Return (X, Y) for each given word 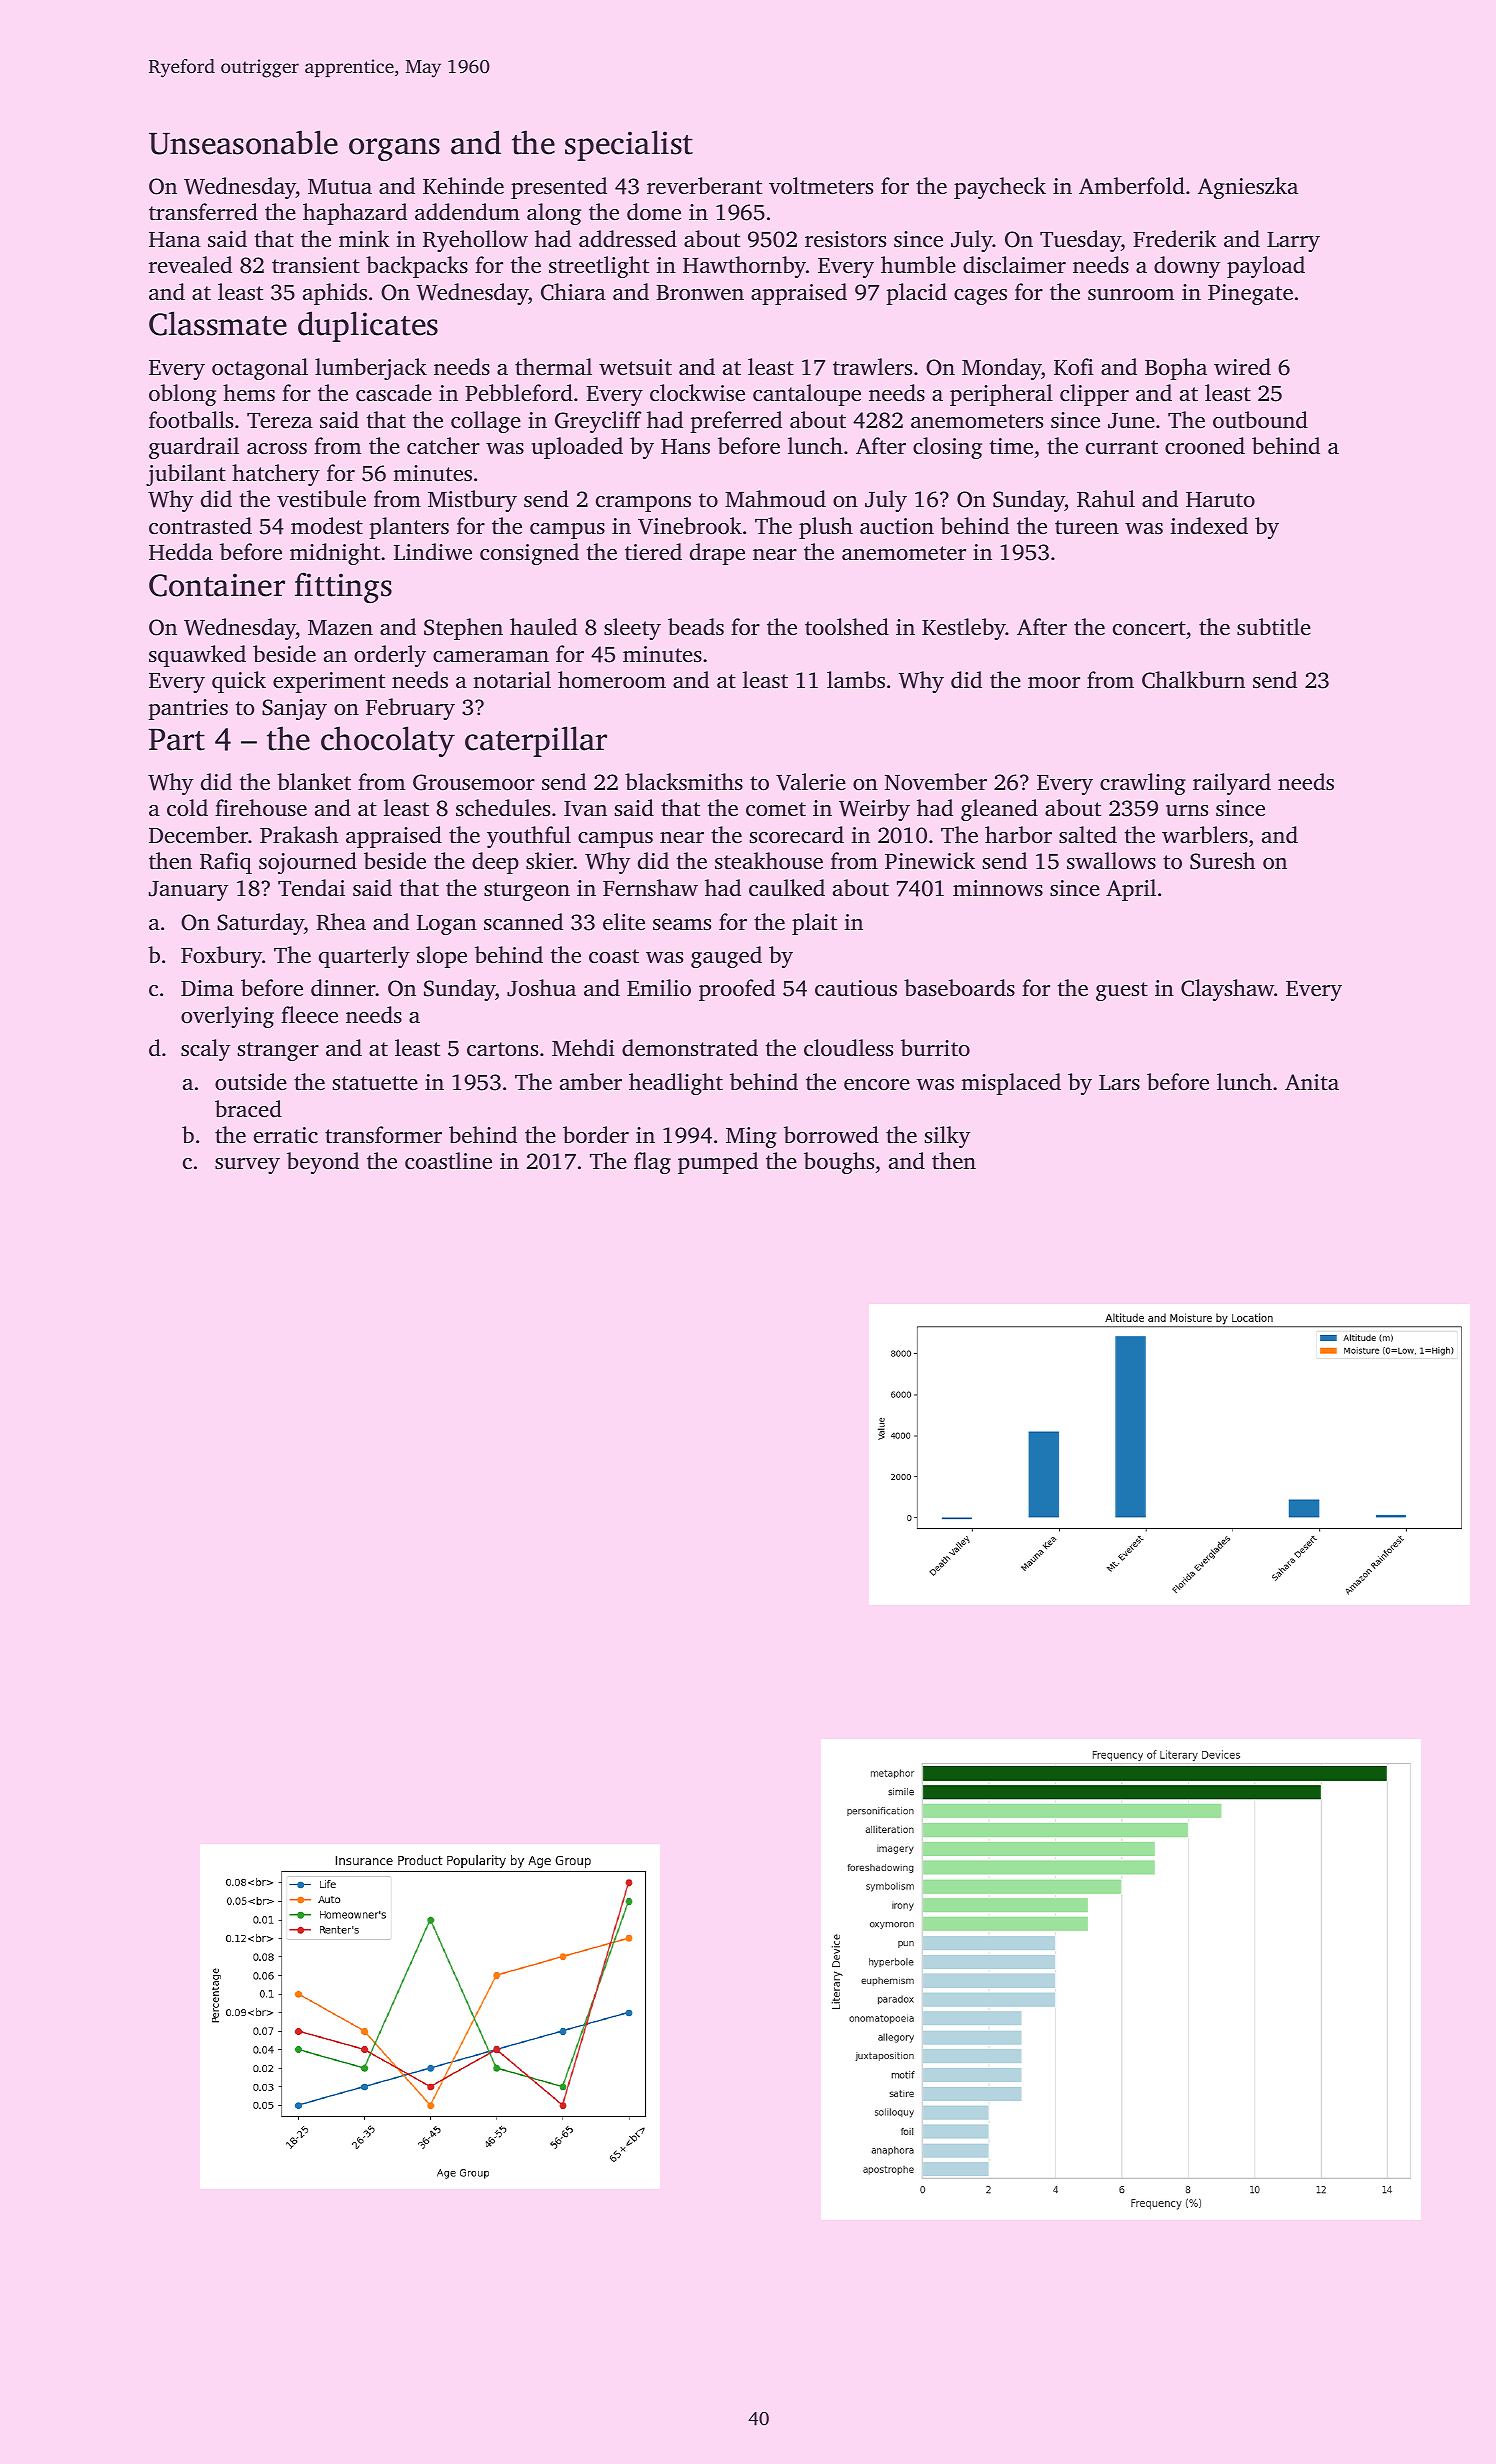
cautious (856, 988)
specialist (629, 145)
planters (409, 528)
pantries (188, 709)
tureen (1087, 527)
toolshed (847, 627)
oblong (182, 395)
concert (1149, 628)
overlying (227, 1017)
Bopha (1176, 369)
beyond (323, 1163)
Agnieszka (1248, 188)
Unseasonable (243, 142)
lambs (856, 679)
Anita (1312, 1082)
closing (947, 448)
